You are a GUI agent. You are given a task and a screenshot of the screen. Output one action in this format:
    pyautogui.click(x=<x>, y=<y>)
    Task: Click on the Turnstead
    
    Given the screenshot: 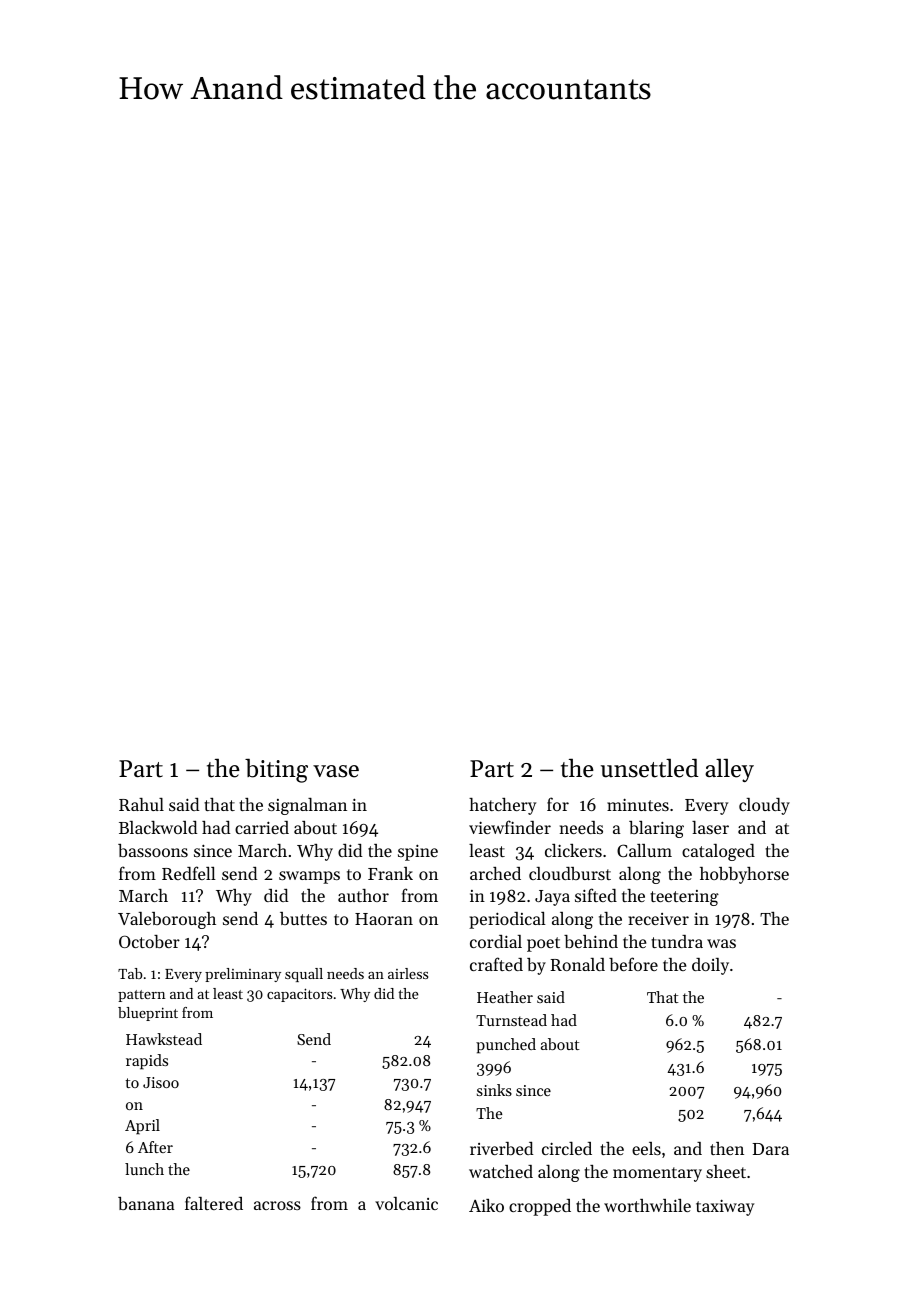 What is the action you would take?
    pyautogui.click(x=511, y=1020)
